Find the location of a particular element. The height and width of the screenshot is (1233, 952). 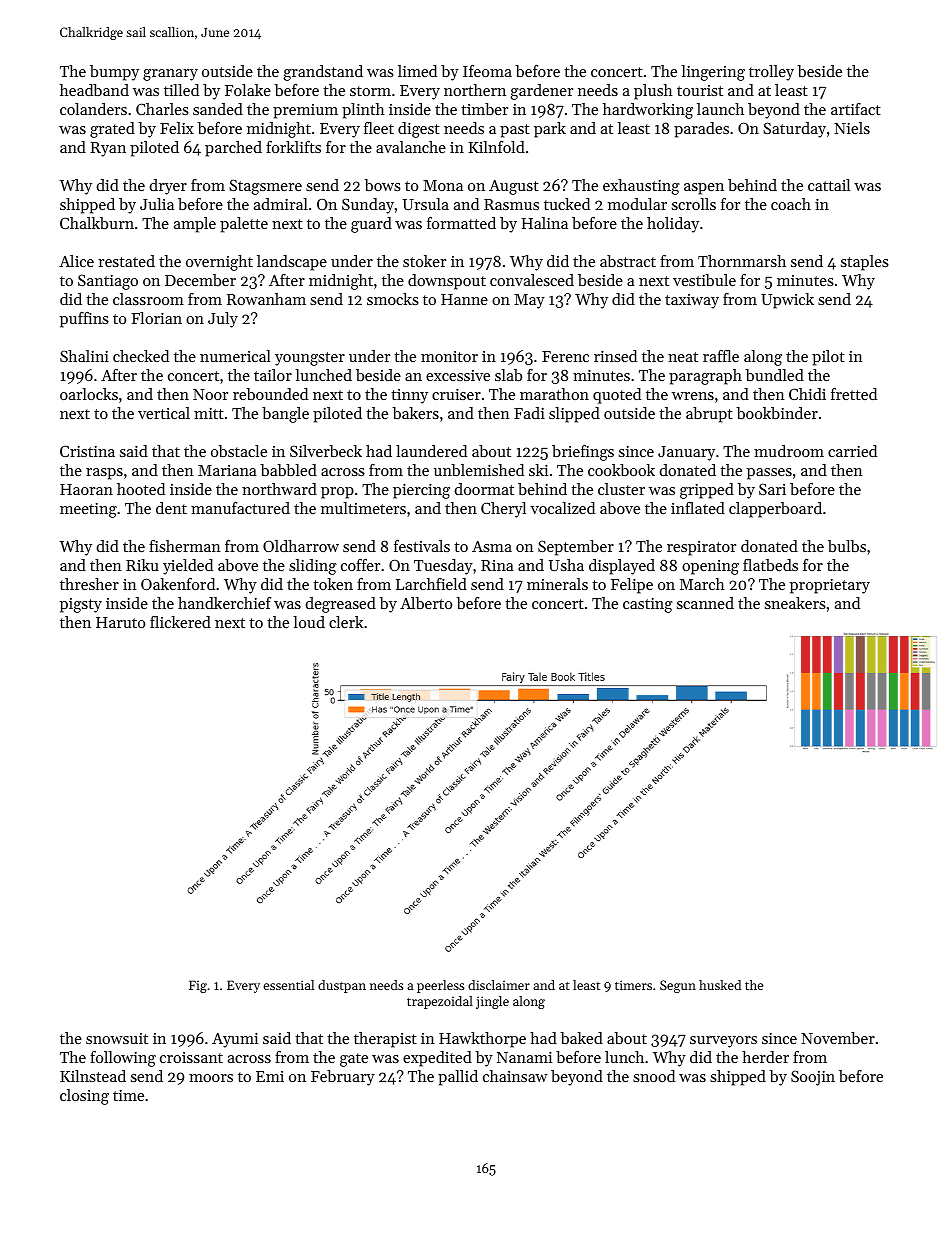

Folake is located at coordinates (248, 90).
